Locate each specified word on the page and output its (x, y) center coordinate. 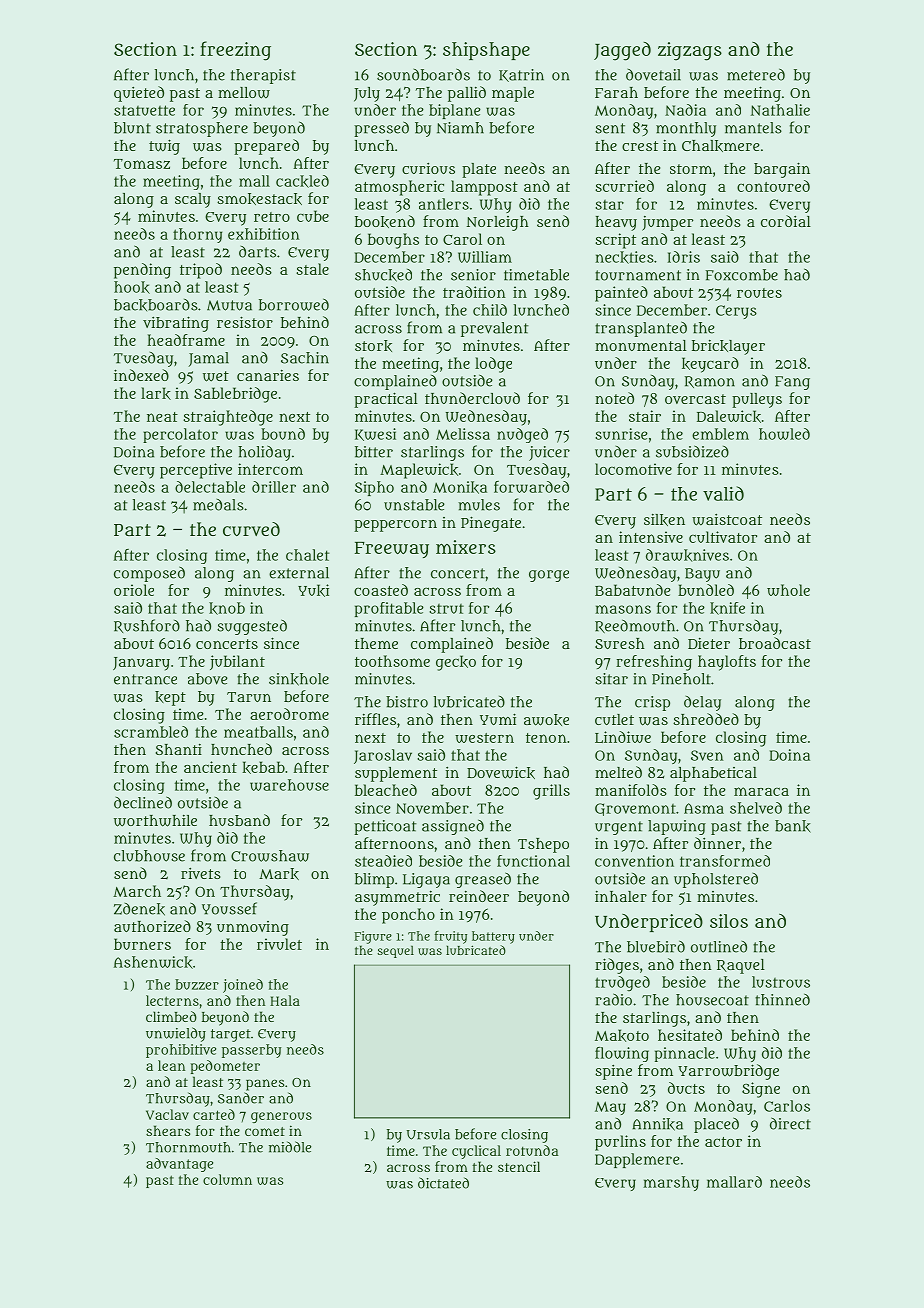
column (227, 1179)
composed (149, 574)
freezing (235, 51)
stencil (519, 1166)
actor (723, 1142)
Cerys (736, 312)
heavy (616, 223)
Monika (460, 487)
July (367, 94)
